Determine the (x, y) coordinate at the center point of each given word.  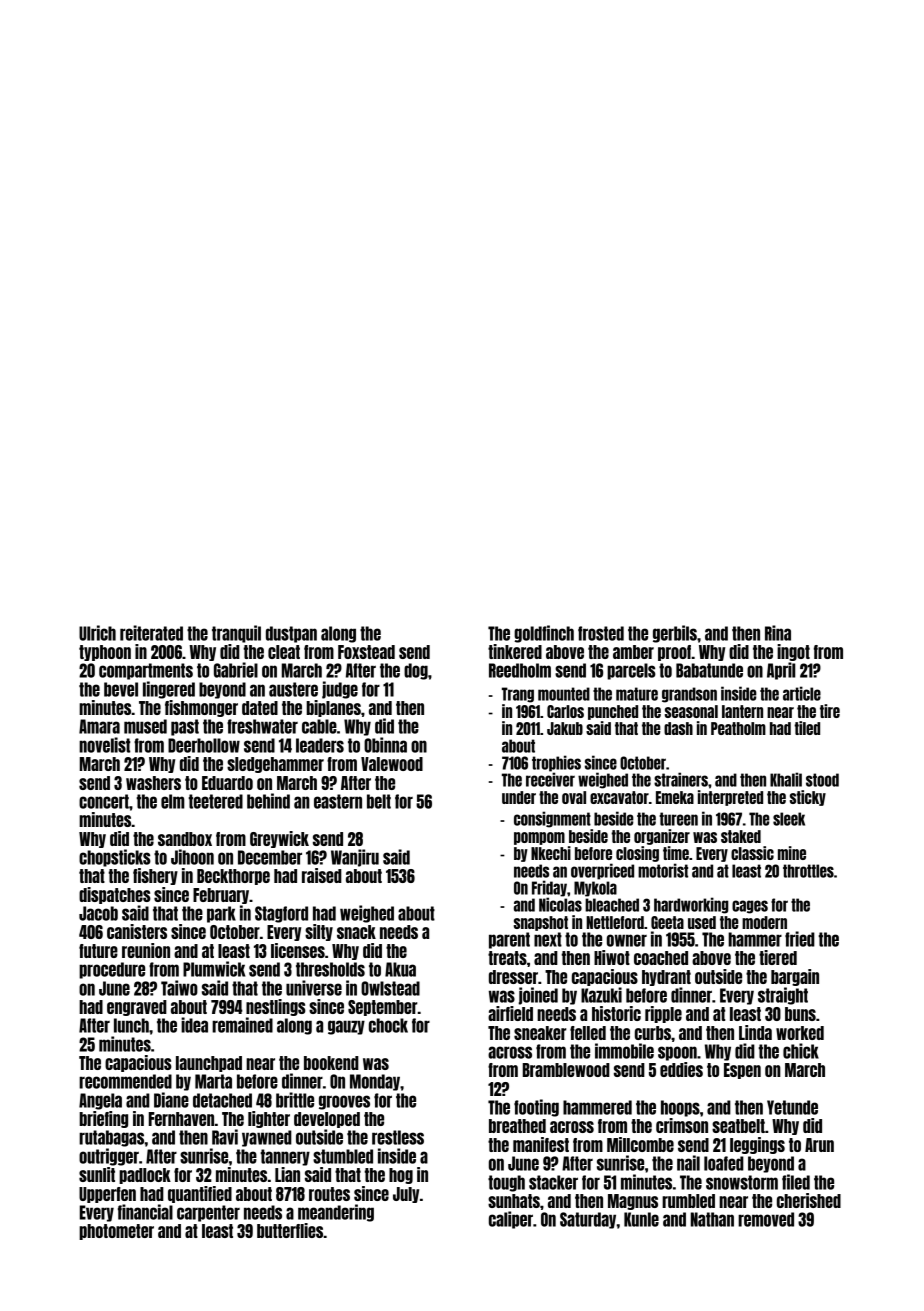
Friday (549, 888)
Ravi (225, 1137)
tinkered (515, 651)
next (548, 939)
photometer (116, 1232)
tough (506, 1183)
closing (637, 854)
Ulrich (97, 633)
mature (637, 694)
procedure (112, 970)
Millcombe (640, 1144)
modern (764, 922)
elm (173, 801)
